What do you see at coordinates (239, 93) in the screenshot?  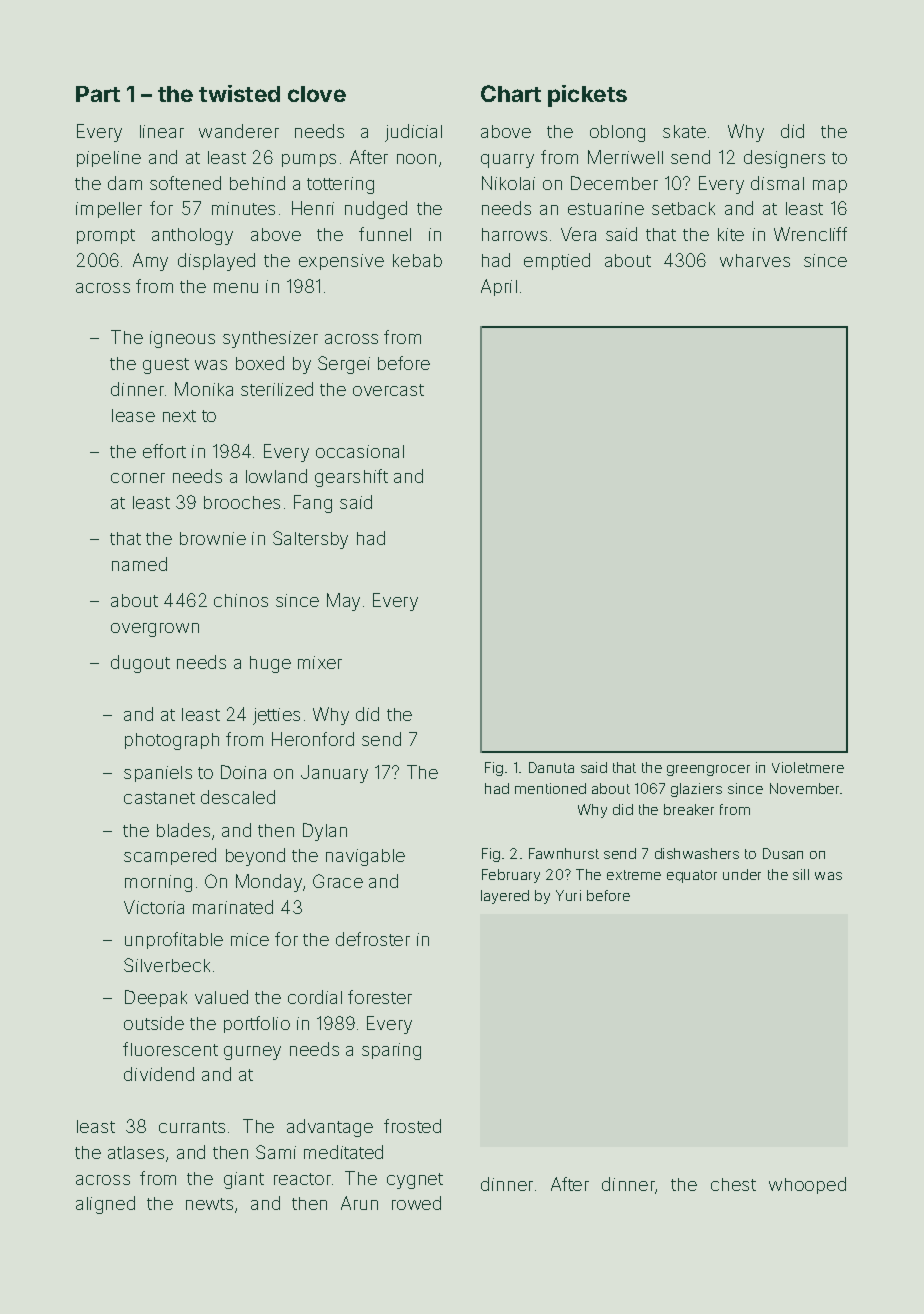 I see `twisted` at bounding box center [239, 93].
